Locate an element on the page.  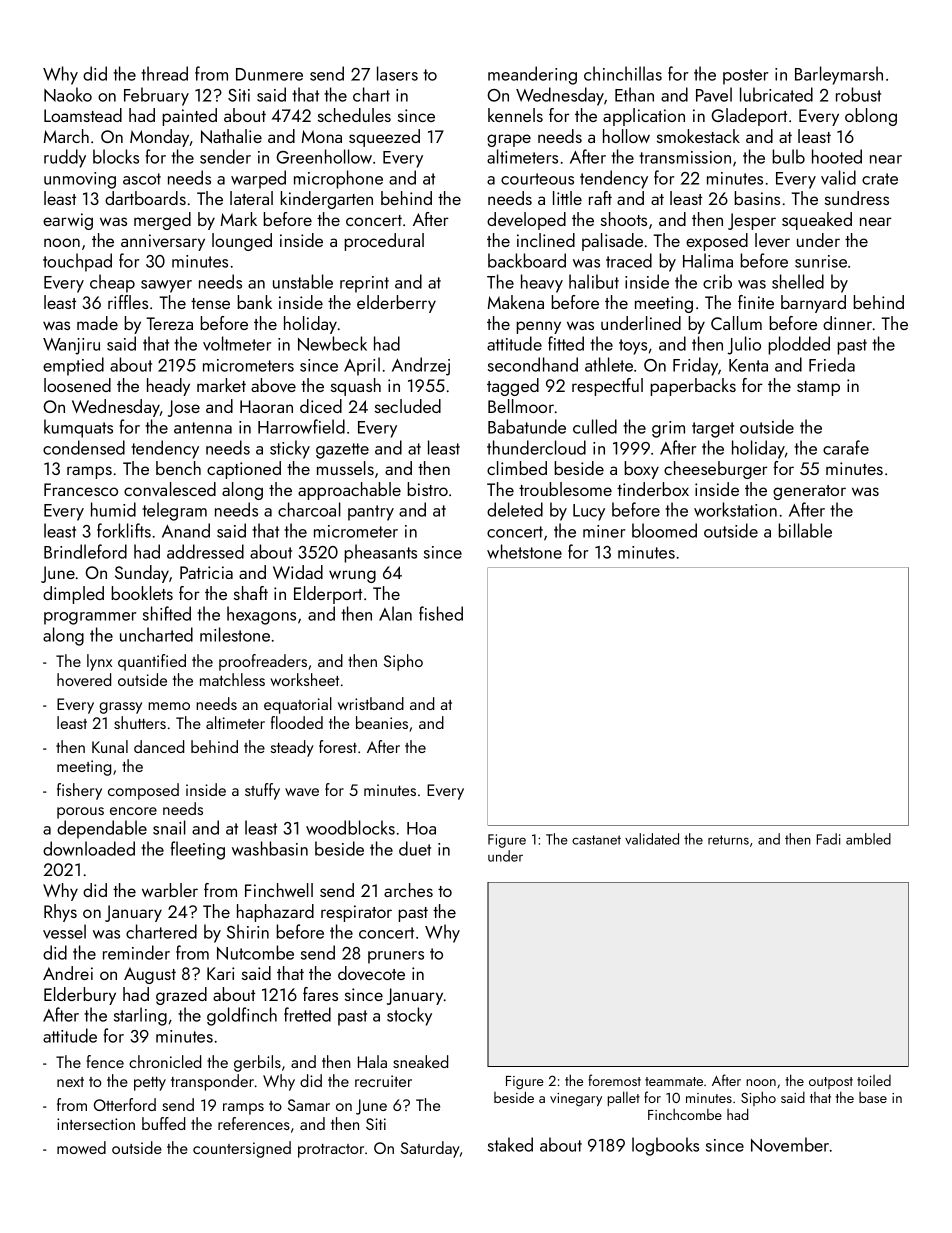
voltmeter is located at coordinates (237, 343).
